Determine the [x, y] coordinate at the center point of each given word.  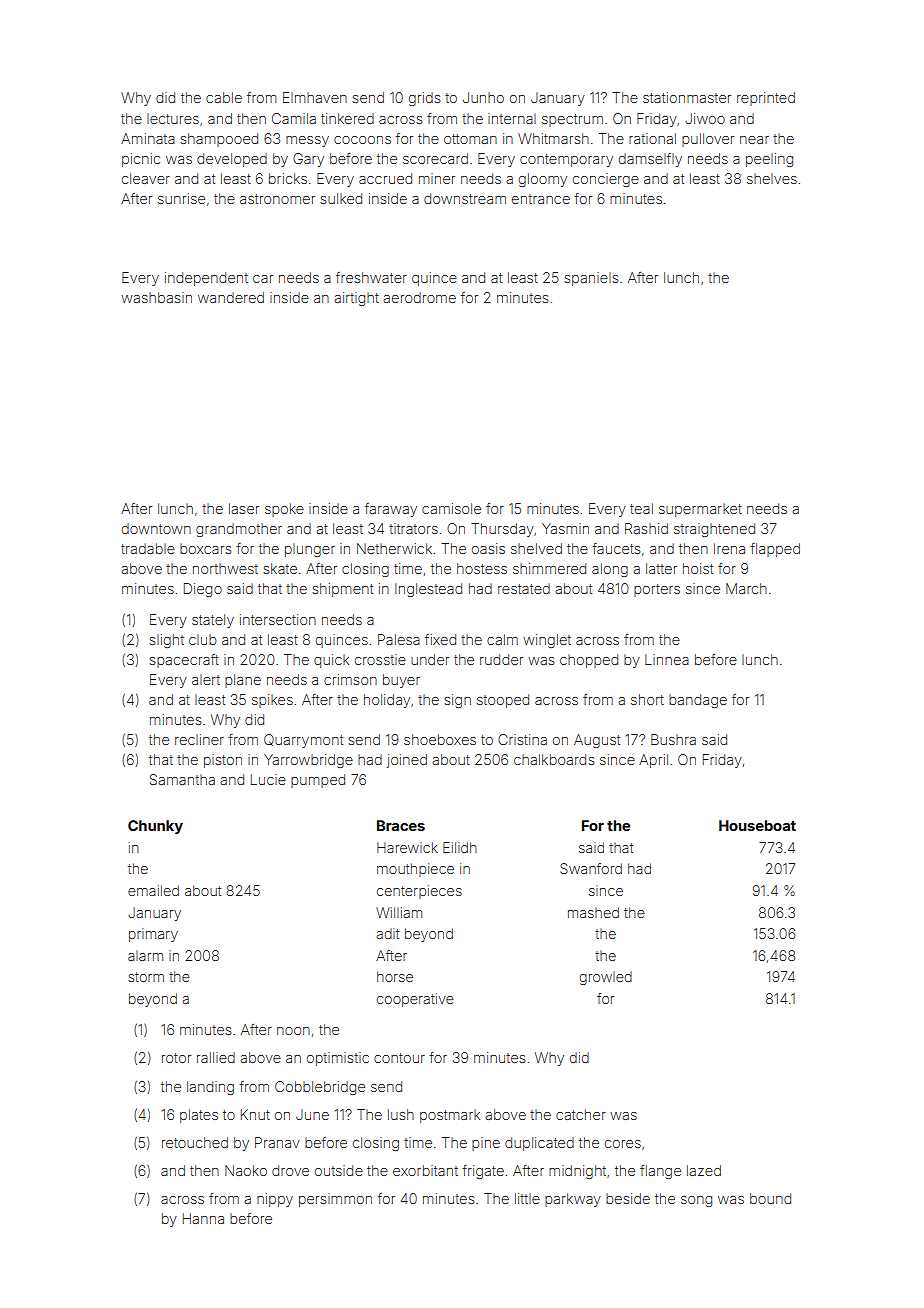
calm [502, 639]
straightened [714, 530]
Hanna [203, 1218]
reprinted [766, 99]
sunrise [181, 198]
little [527, 1198]
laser [244, 508]
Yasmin [565, 528]
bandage [698, 701]
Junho [483, 97]
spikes [272, 701]
